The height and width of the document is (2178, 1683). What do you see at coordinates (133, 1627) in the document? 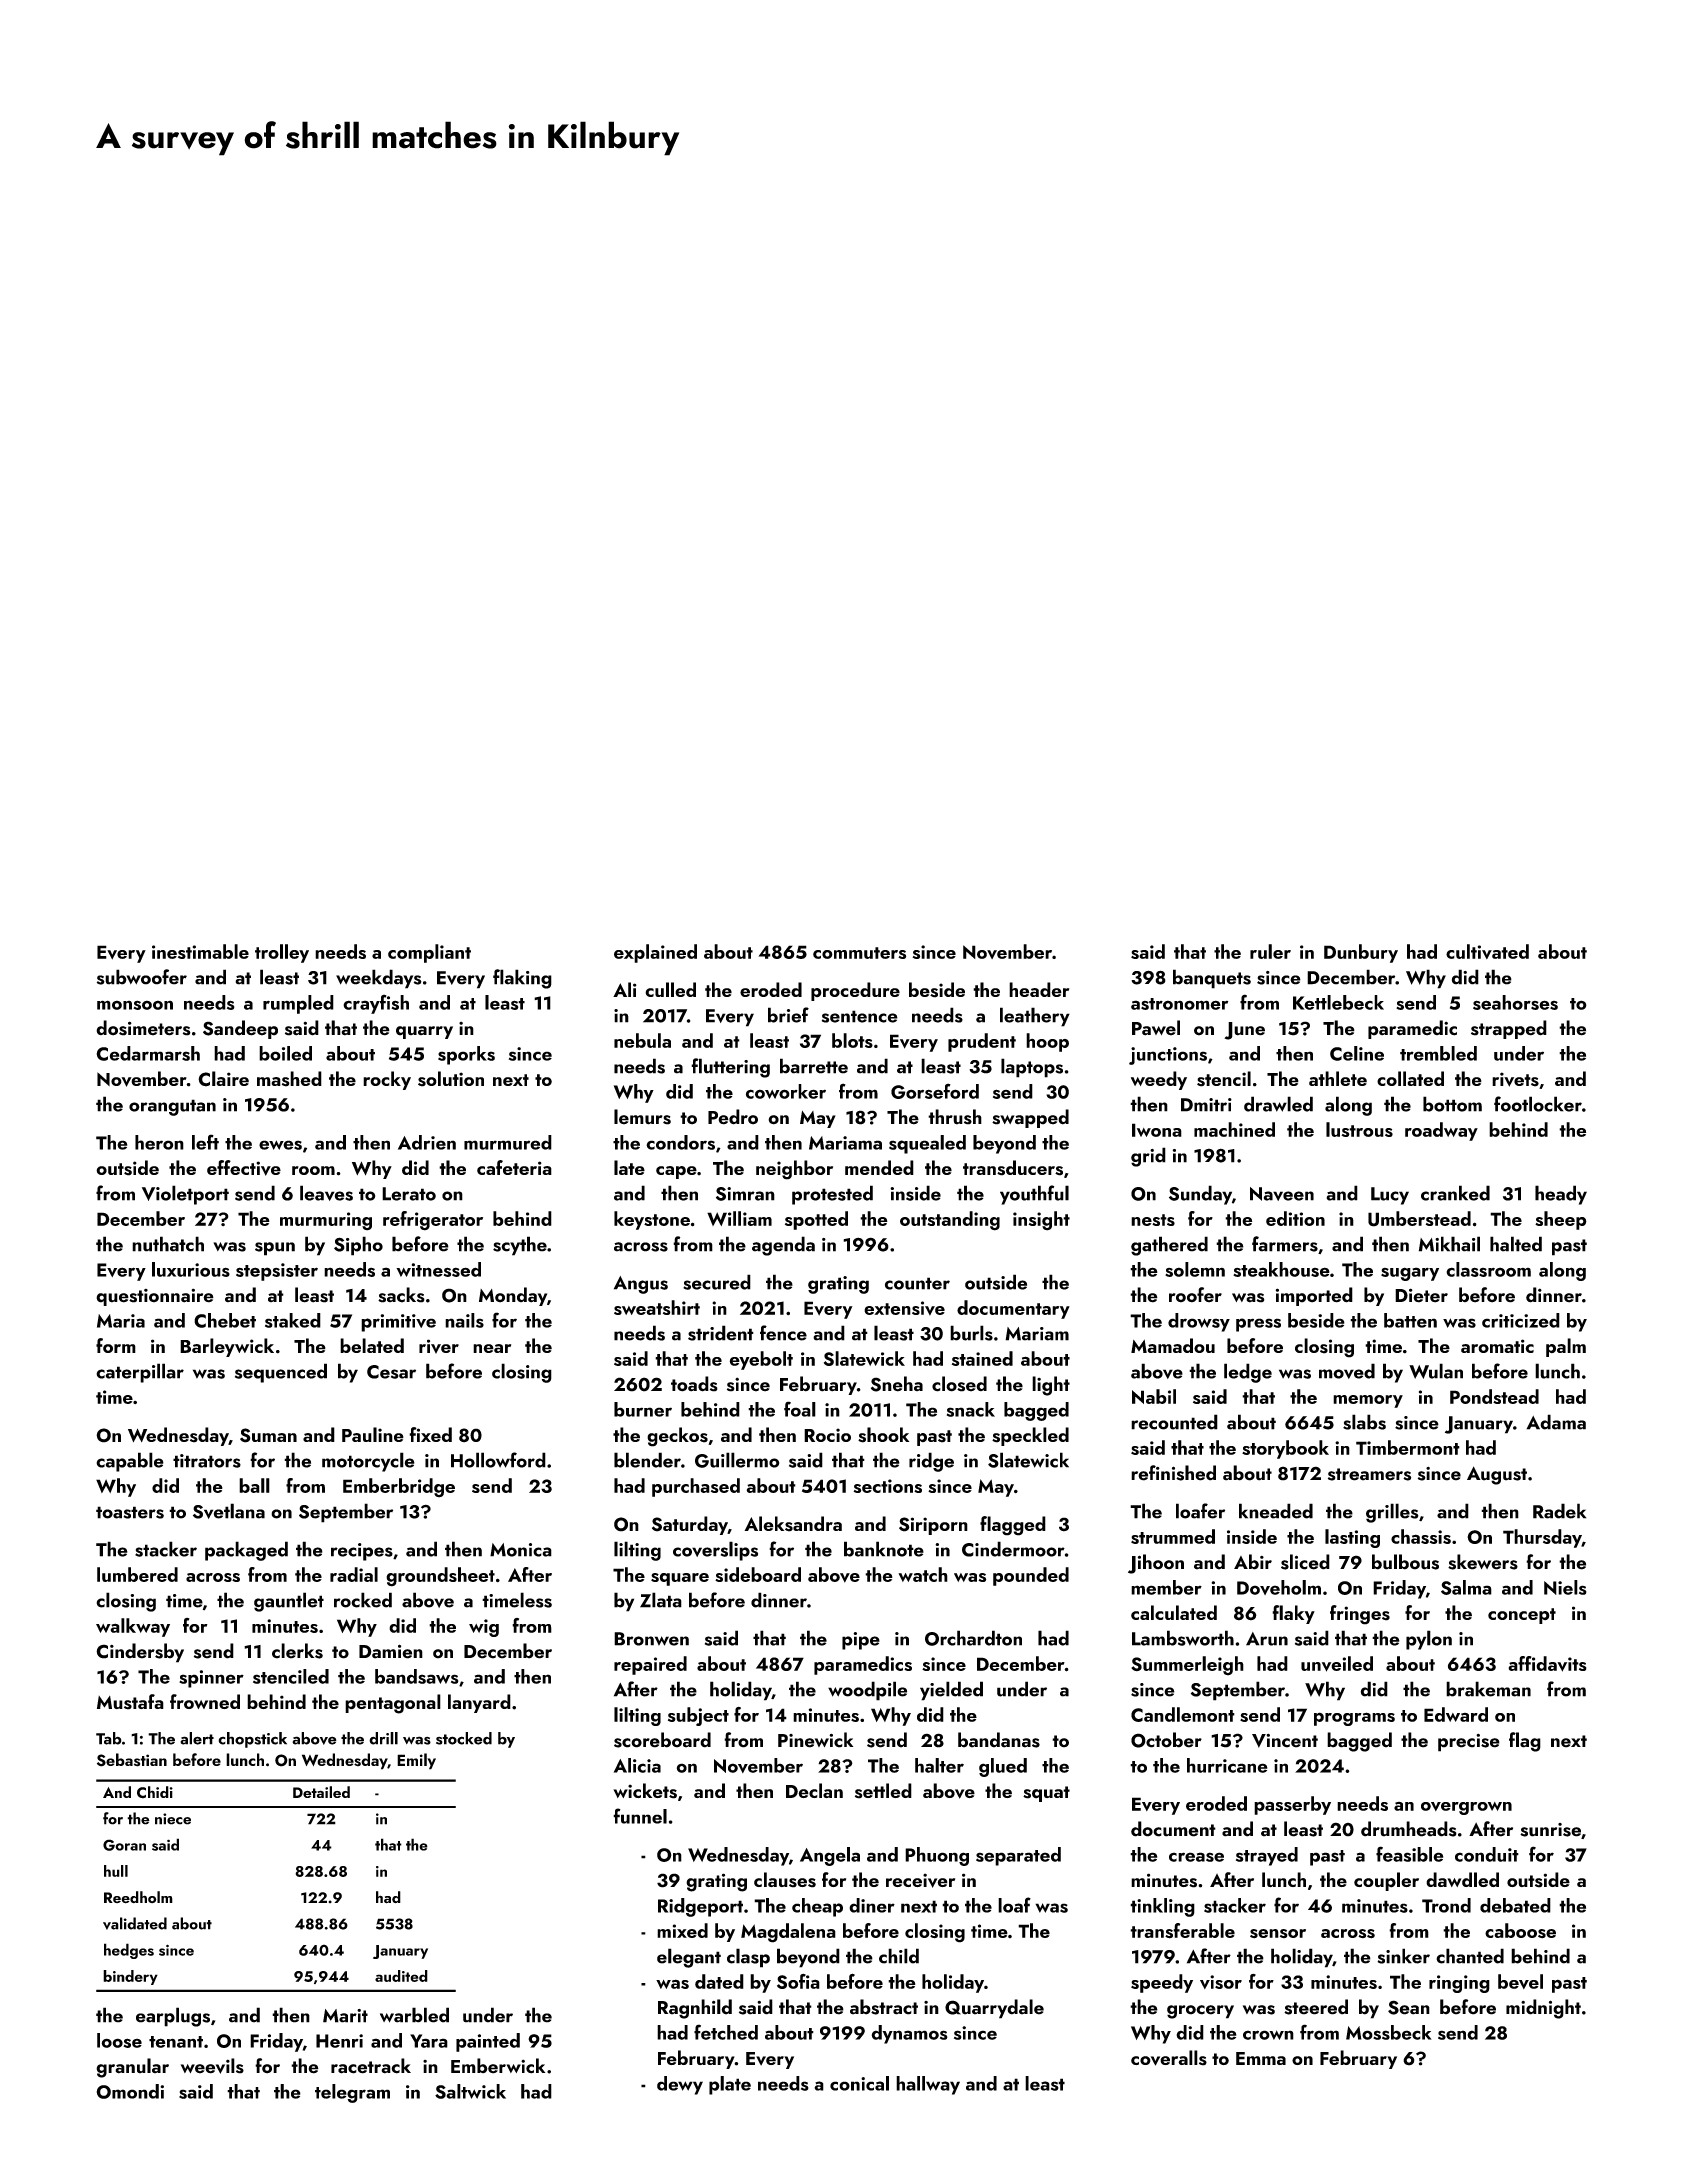
I see `walkway` at bounding box center [133, 1627].
